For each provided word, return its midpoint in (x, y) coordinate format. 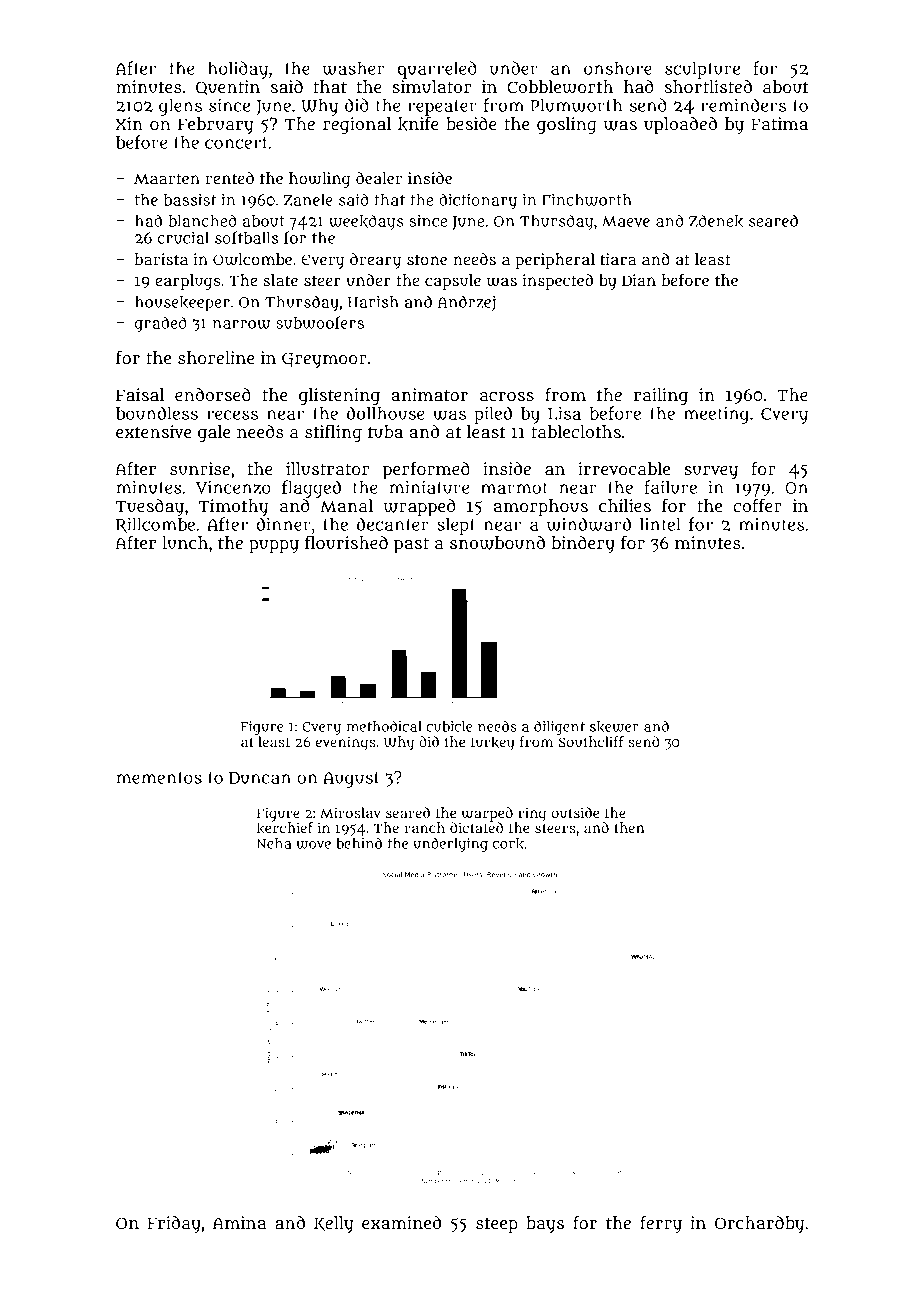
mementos (159, 778)
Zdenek (716, 221)
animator (430, 394)
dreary (375, 261)
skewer (614, 727)
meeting (716, 415)
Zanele (308, 199)
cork (508, 844)
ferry (661, 1225)
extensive (153, 431)
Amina (239, 1222)
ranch (424, 827)
